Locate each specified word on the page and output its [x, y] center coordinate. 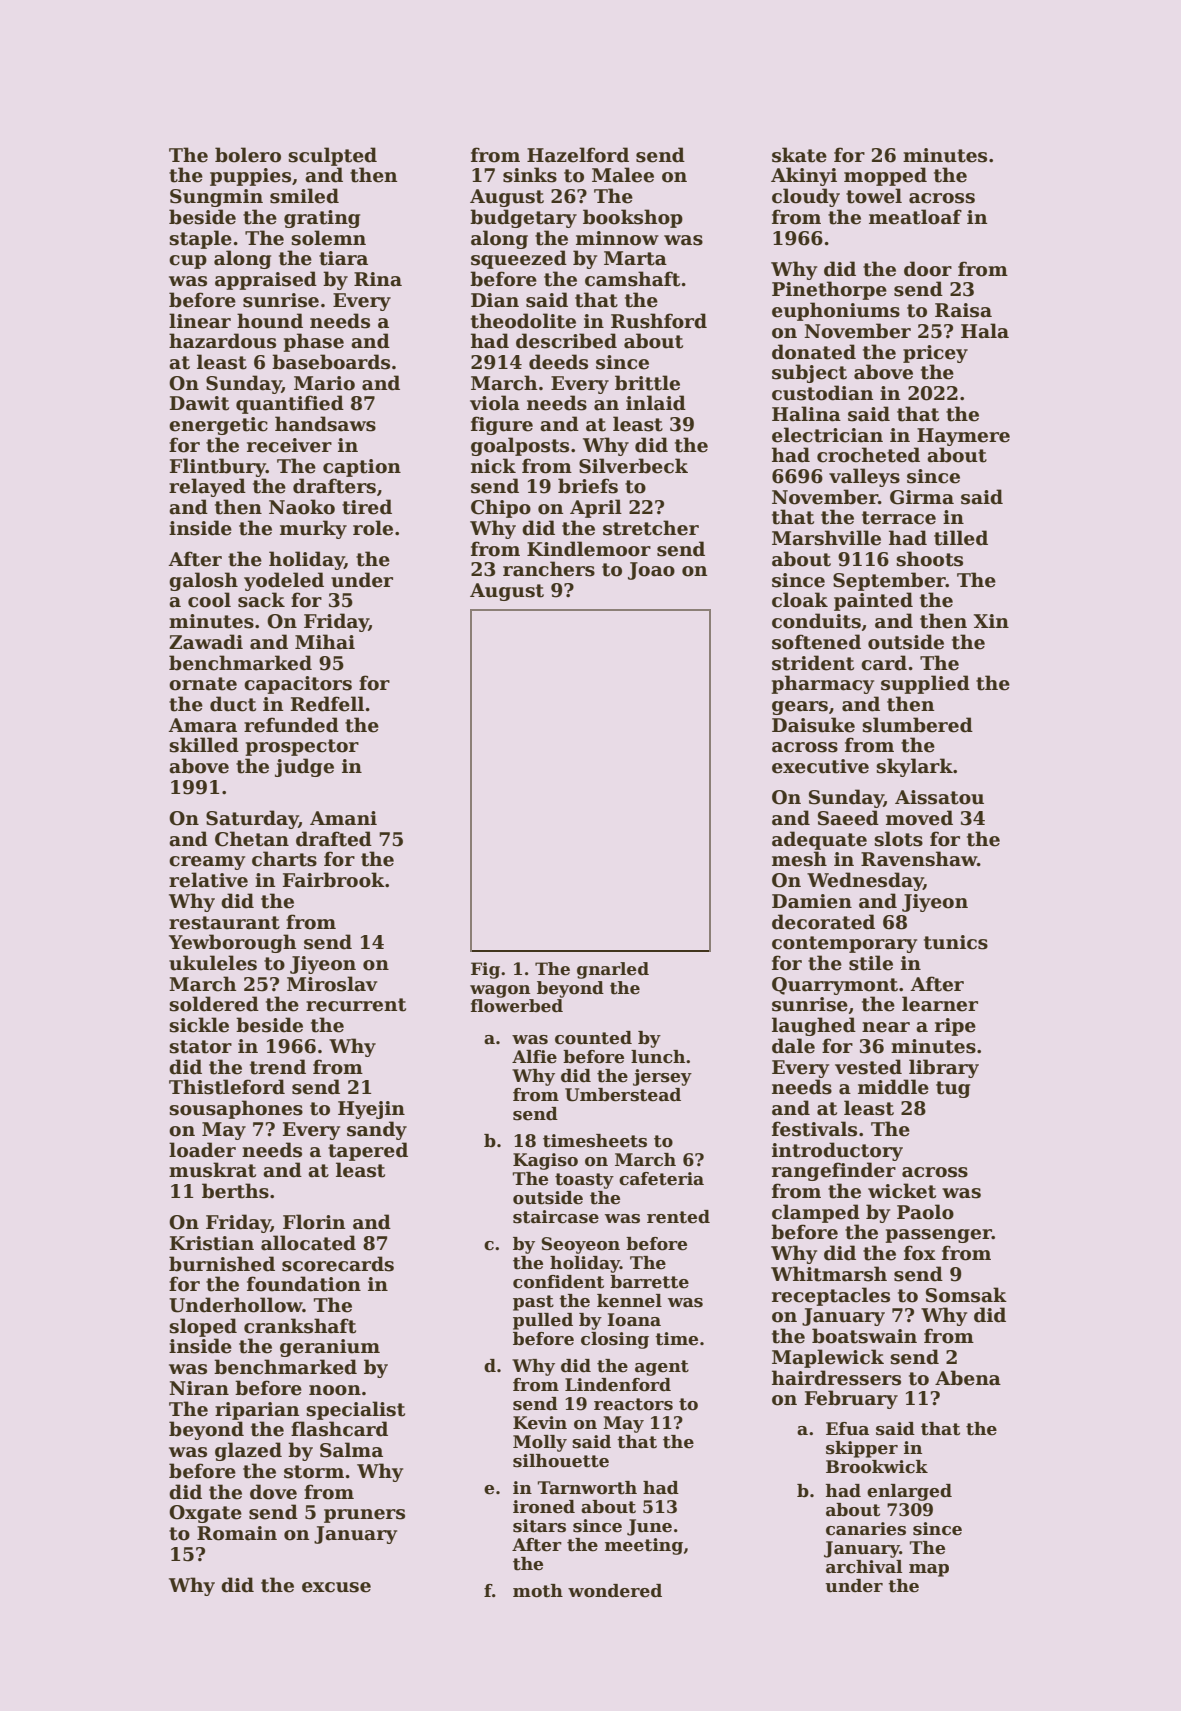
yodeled [284, 581]
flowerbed [517, 1006]
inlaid [656, 403]
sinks [530, 175]
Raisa [963, 310]
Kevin [540, 1423]
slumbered [917, 725]
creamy [207, 863]
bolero [248, 155]
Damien [812, 901]
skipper [862, 1449]
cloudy [806, 197]
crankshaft [300, 1326]
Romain [237, 1533]
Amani [343, 818]
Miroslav [332, 984]
